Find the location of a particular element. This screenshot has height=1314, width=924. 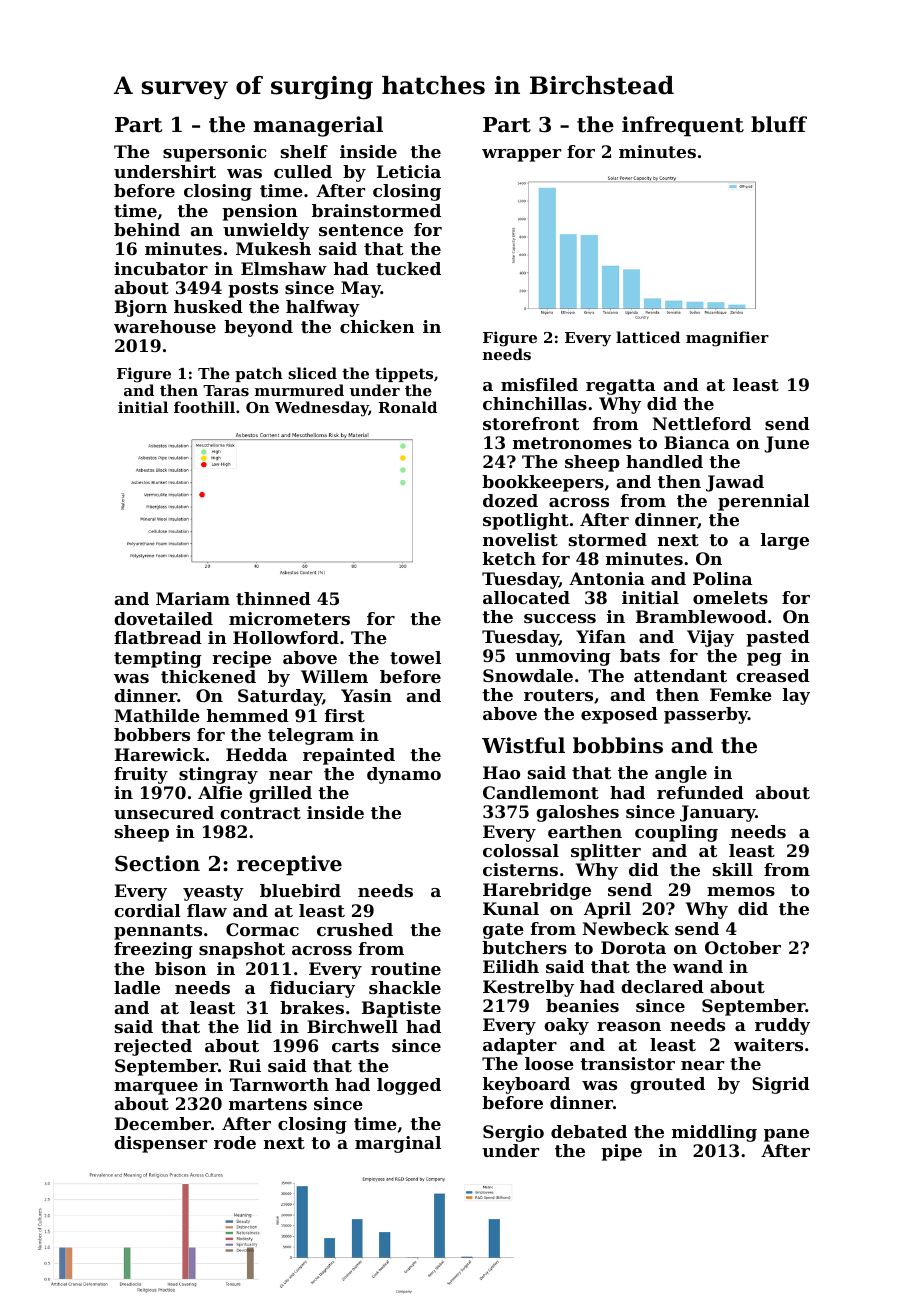

patch is located at coordinates (259, 374).
